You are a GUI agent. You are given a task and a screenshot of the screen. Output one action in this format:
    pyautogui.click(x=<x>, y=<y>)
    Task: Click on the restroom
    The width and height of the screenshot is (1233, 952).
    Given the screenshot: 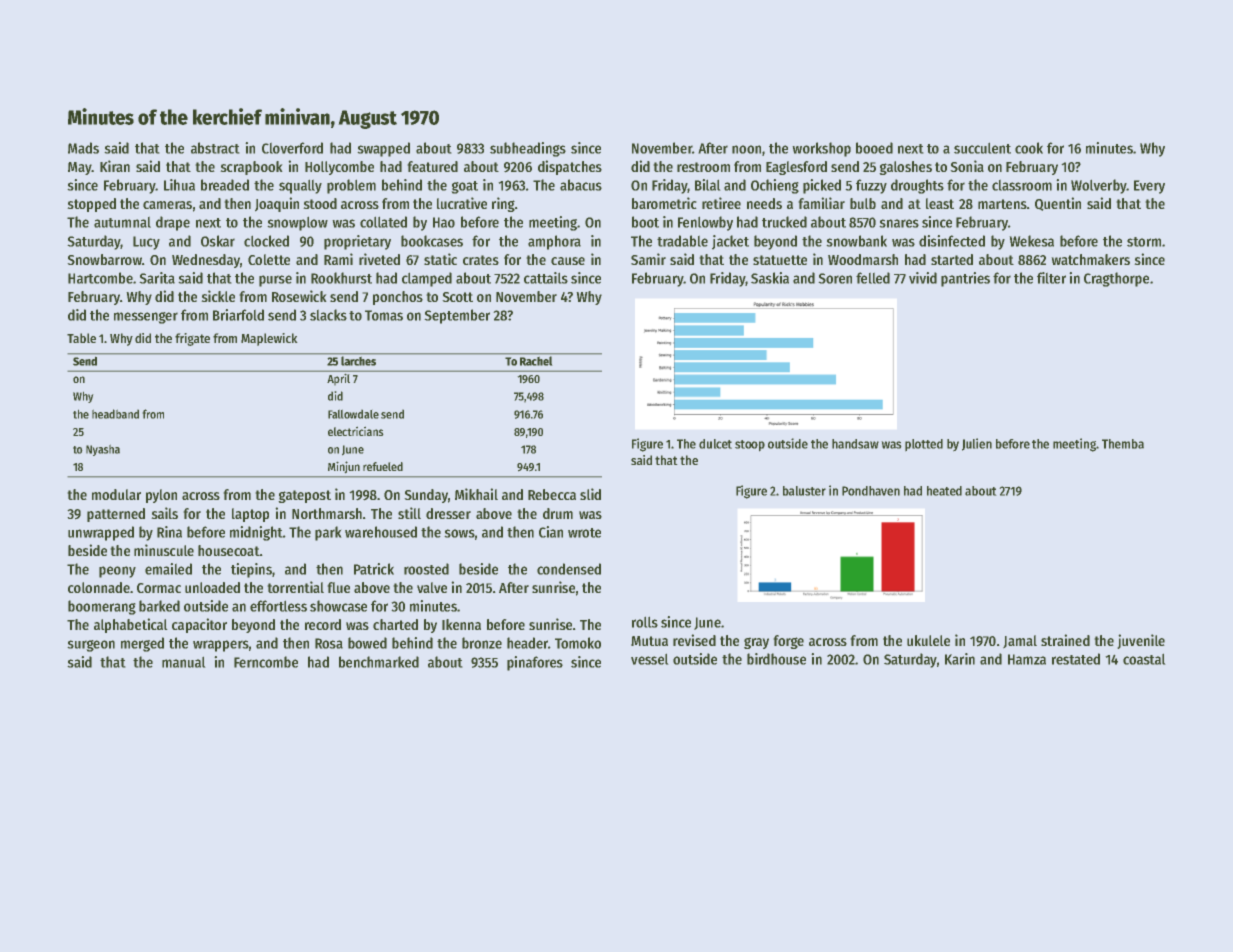 What is the action you would take?
    pyautogui.click(x=703, y=167)
